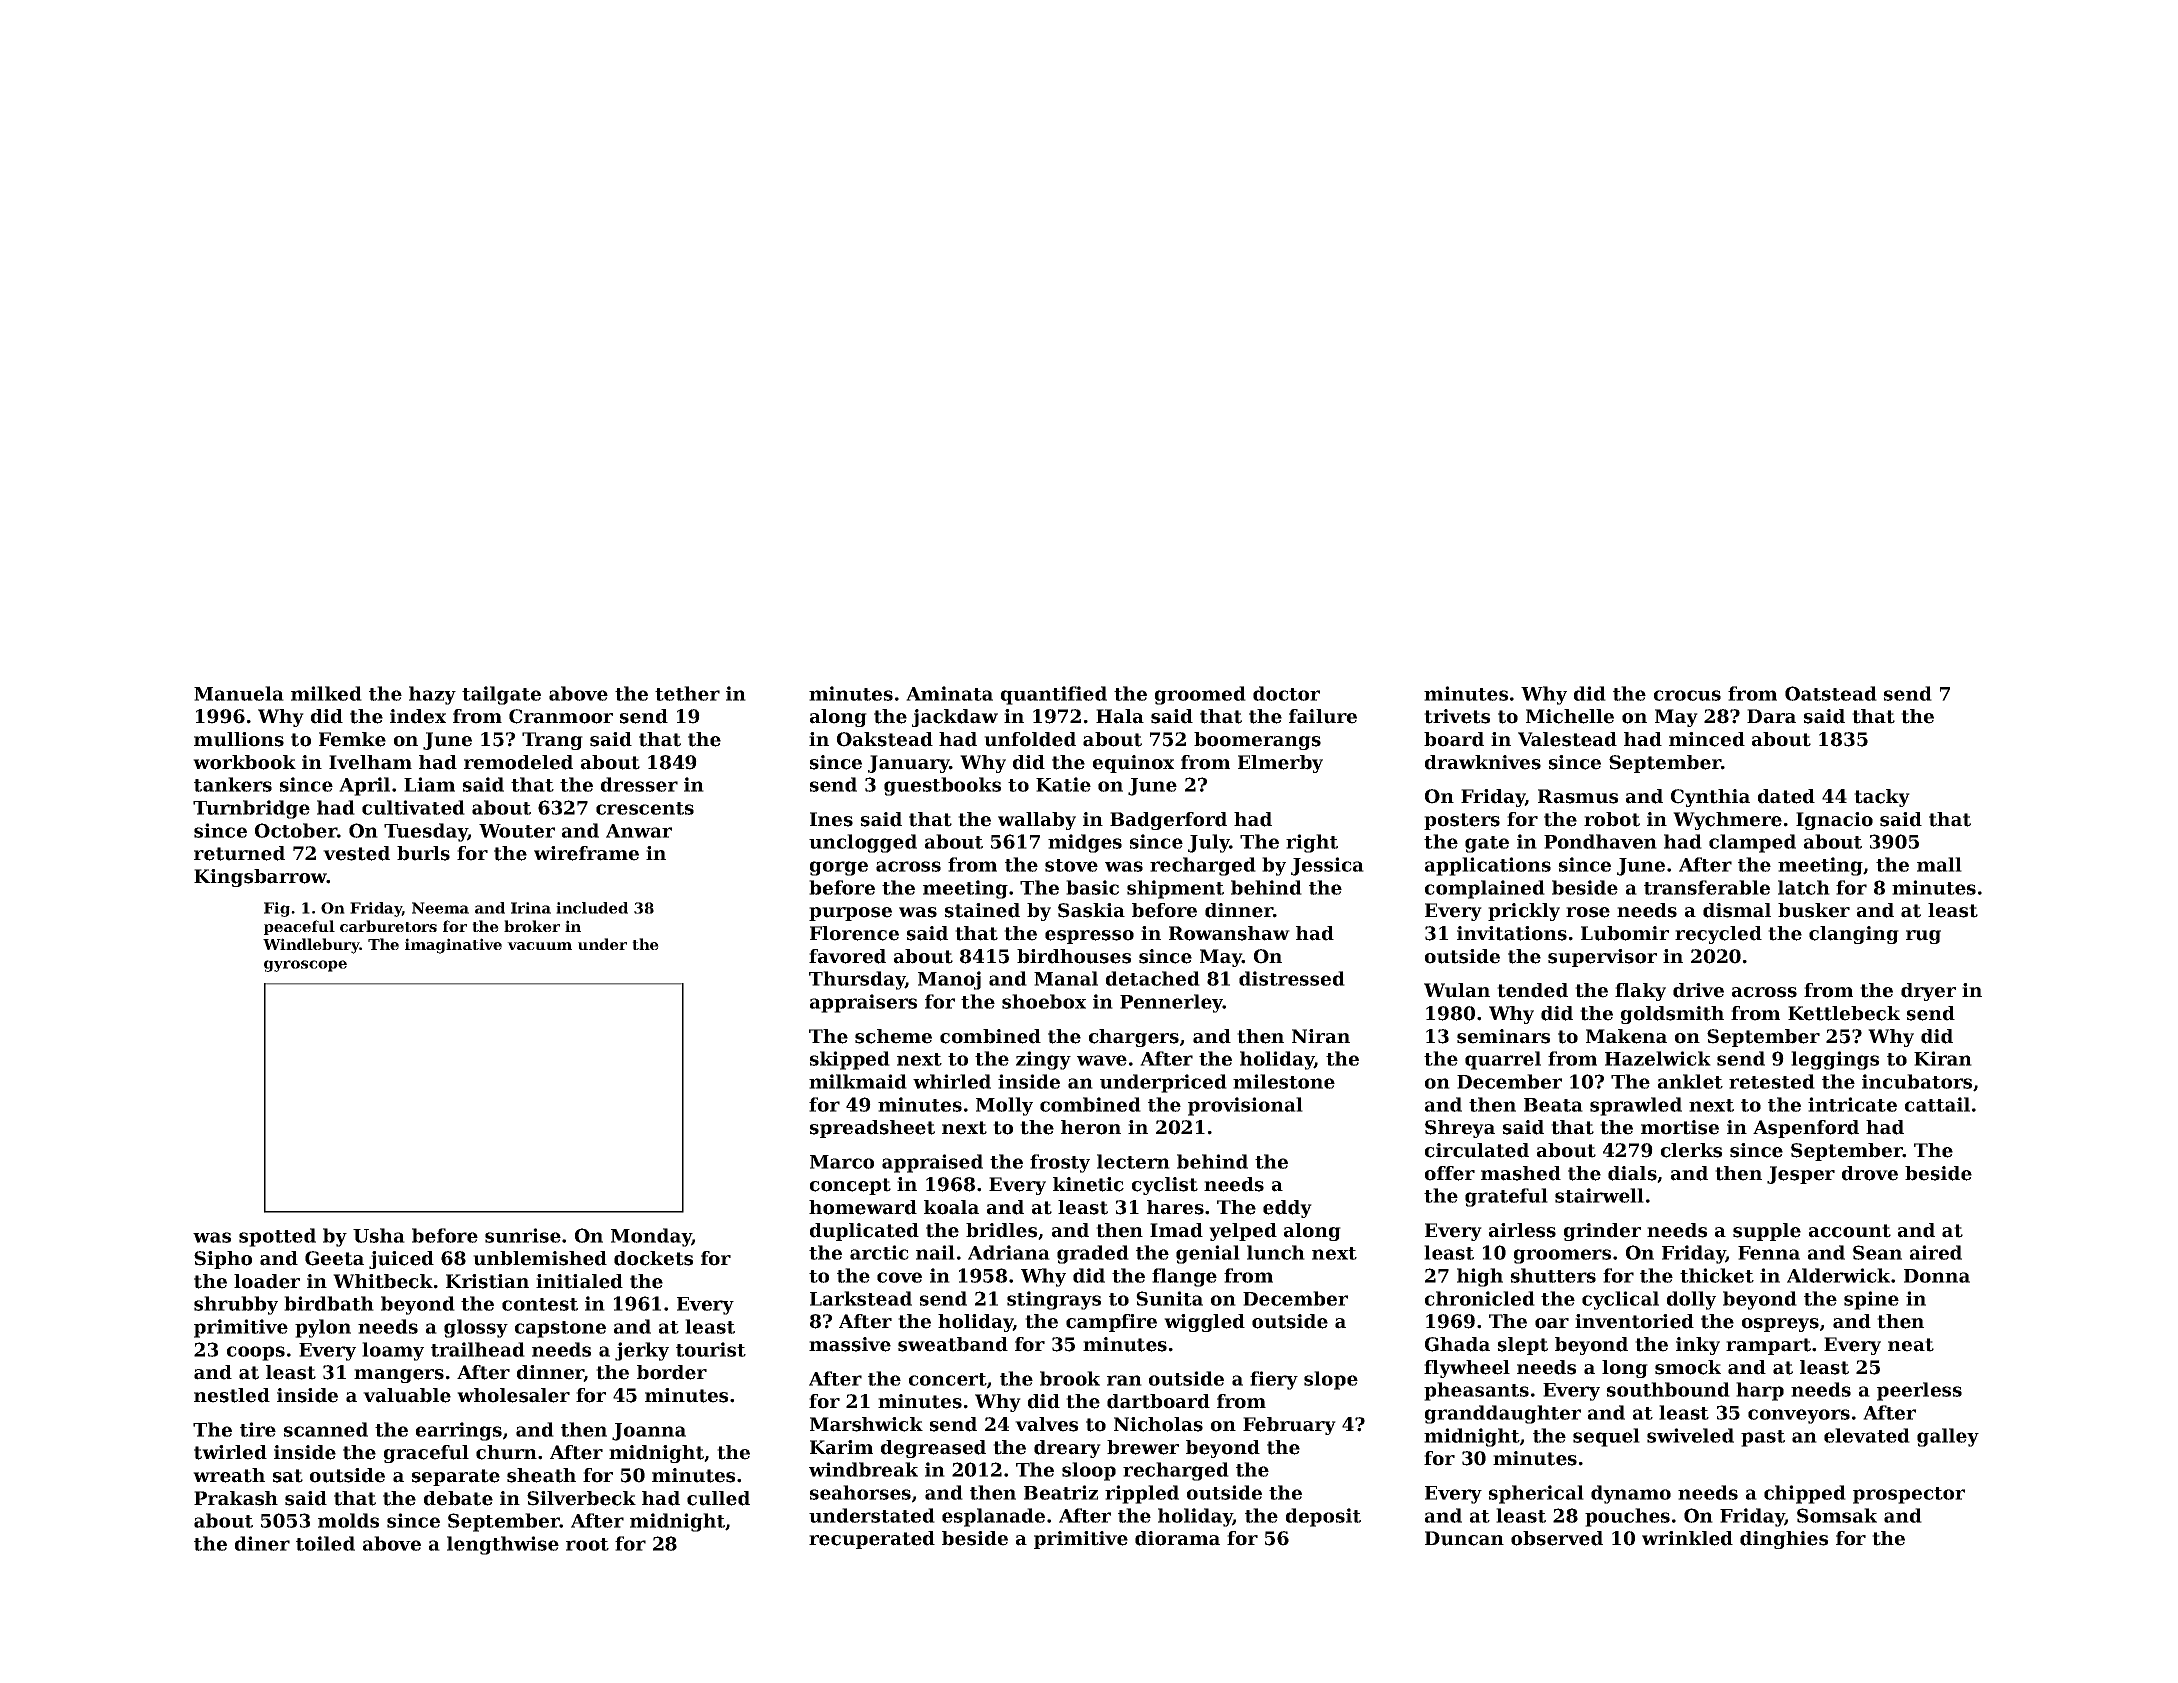  What do you see at coordinates (1882, 798) in the screenshot?
I see `tacky` at bounding box center [1882, 798].
